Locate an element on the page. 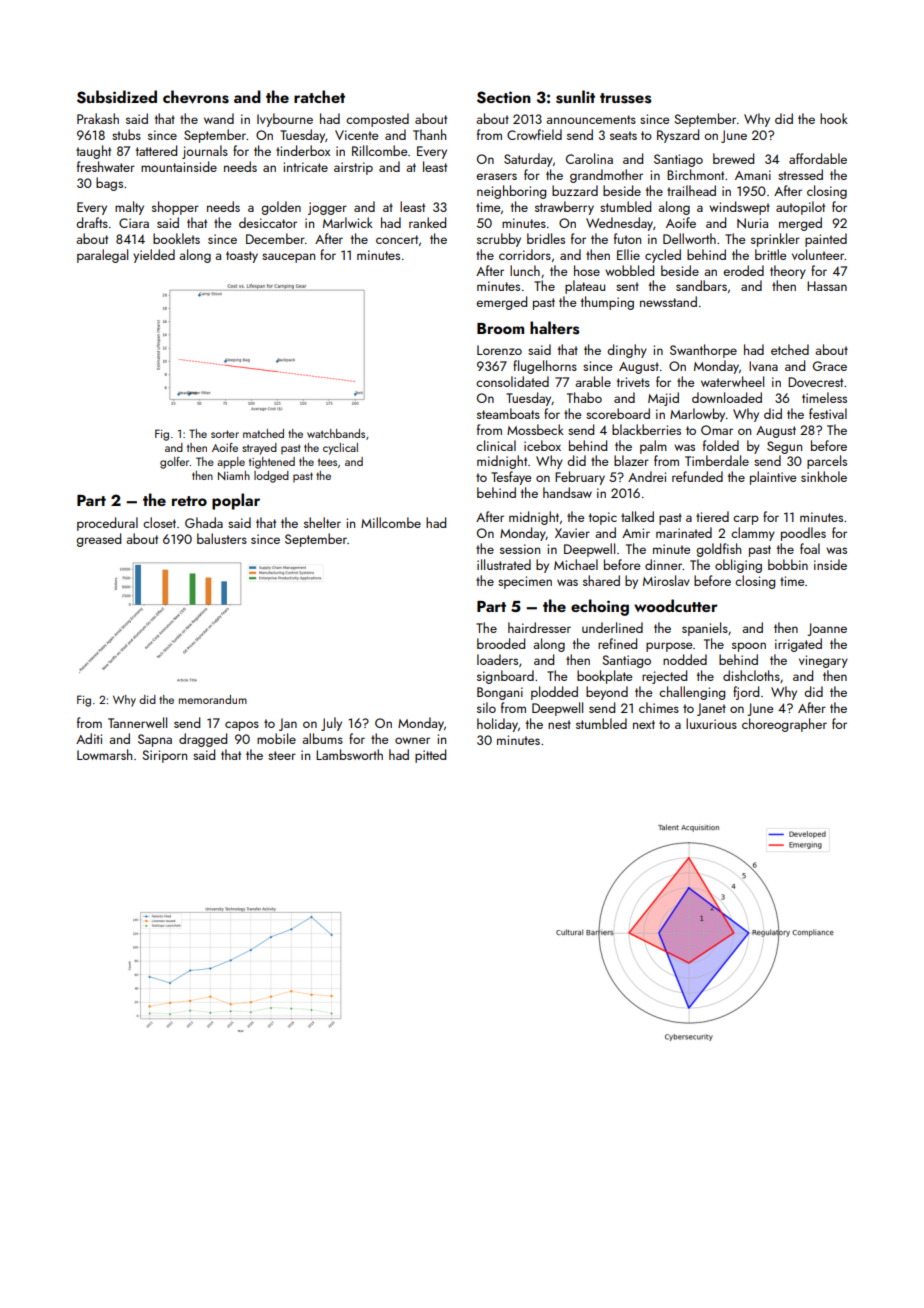  pitted is located at coordinates (430, 756).
